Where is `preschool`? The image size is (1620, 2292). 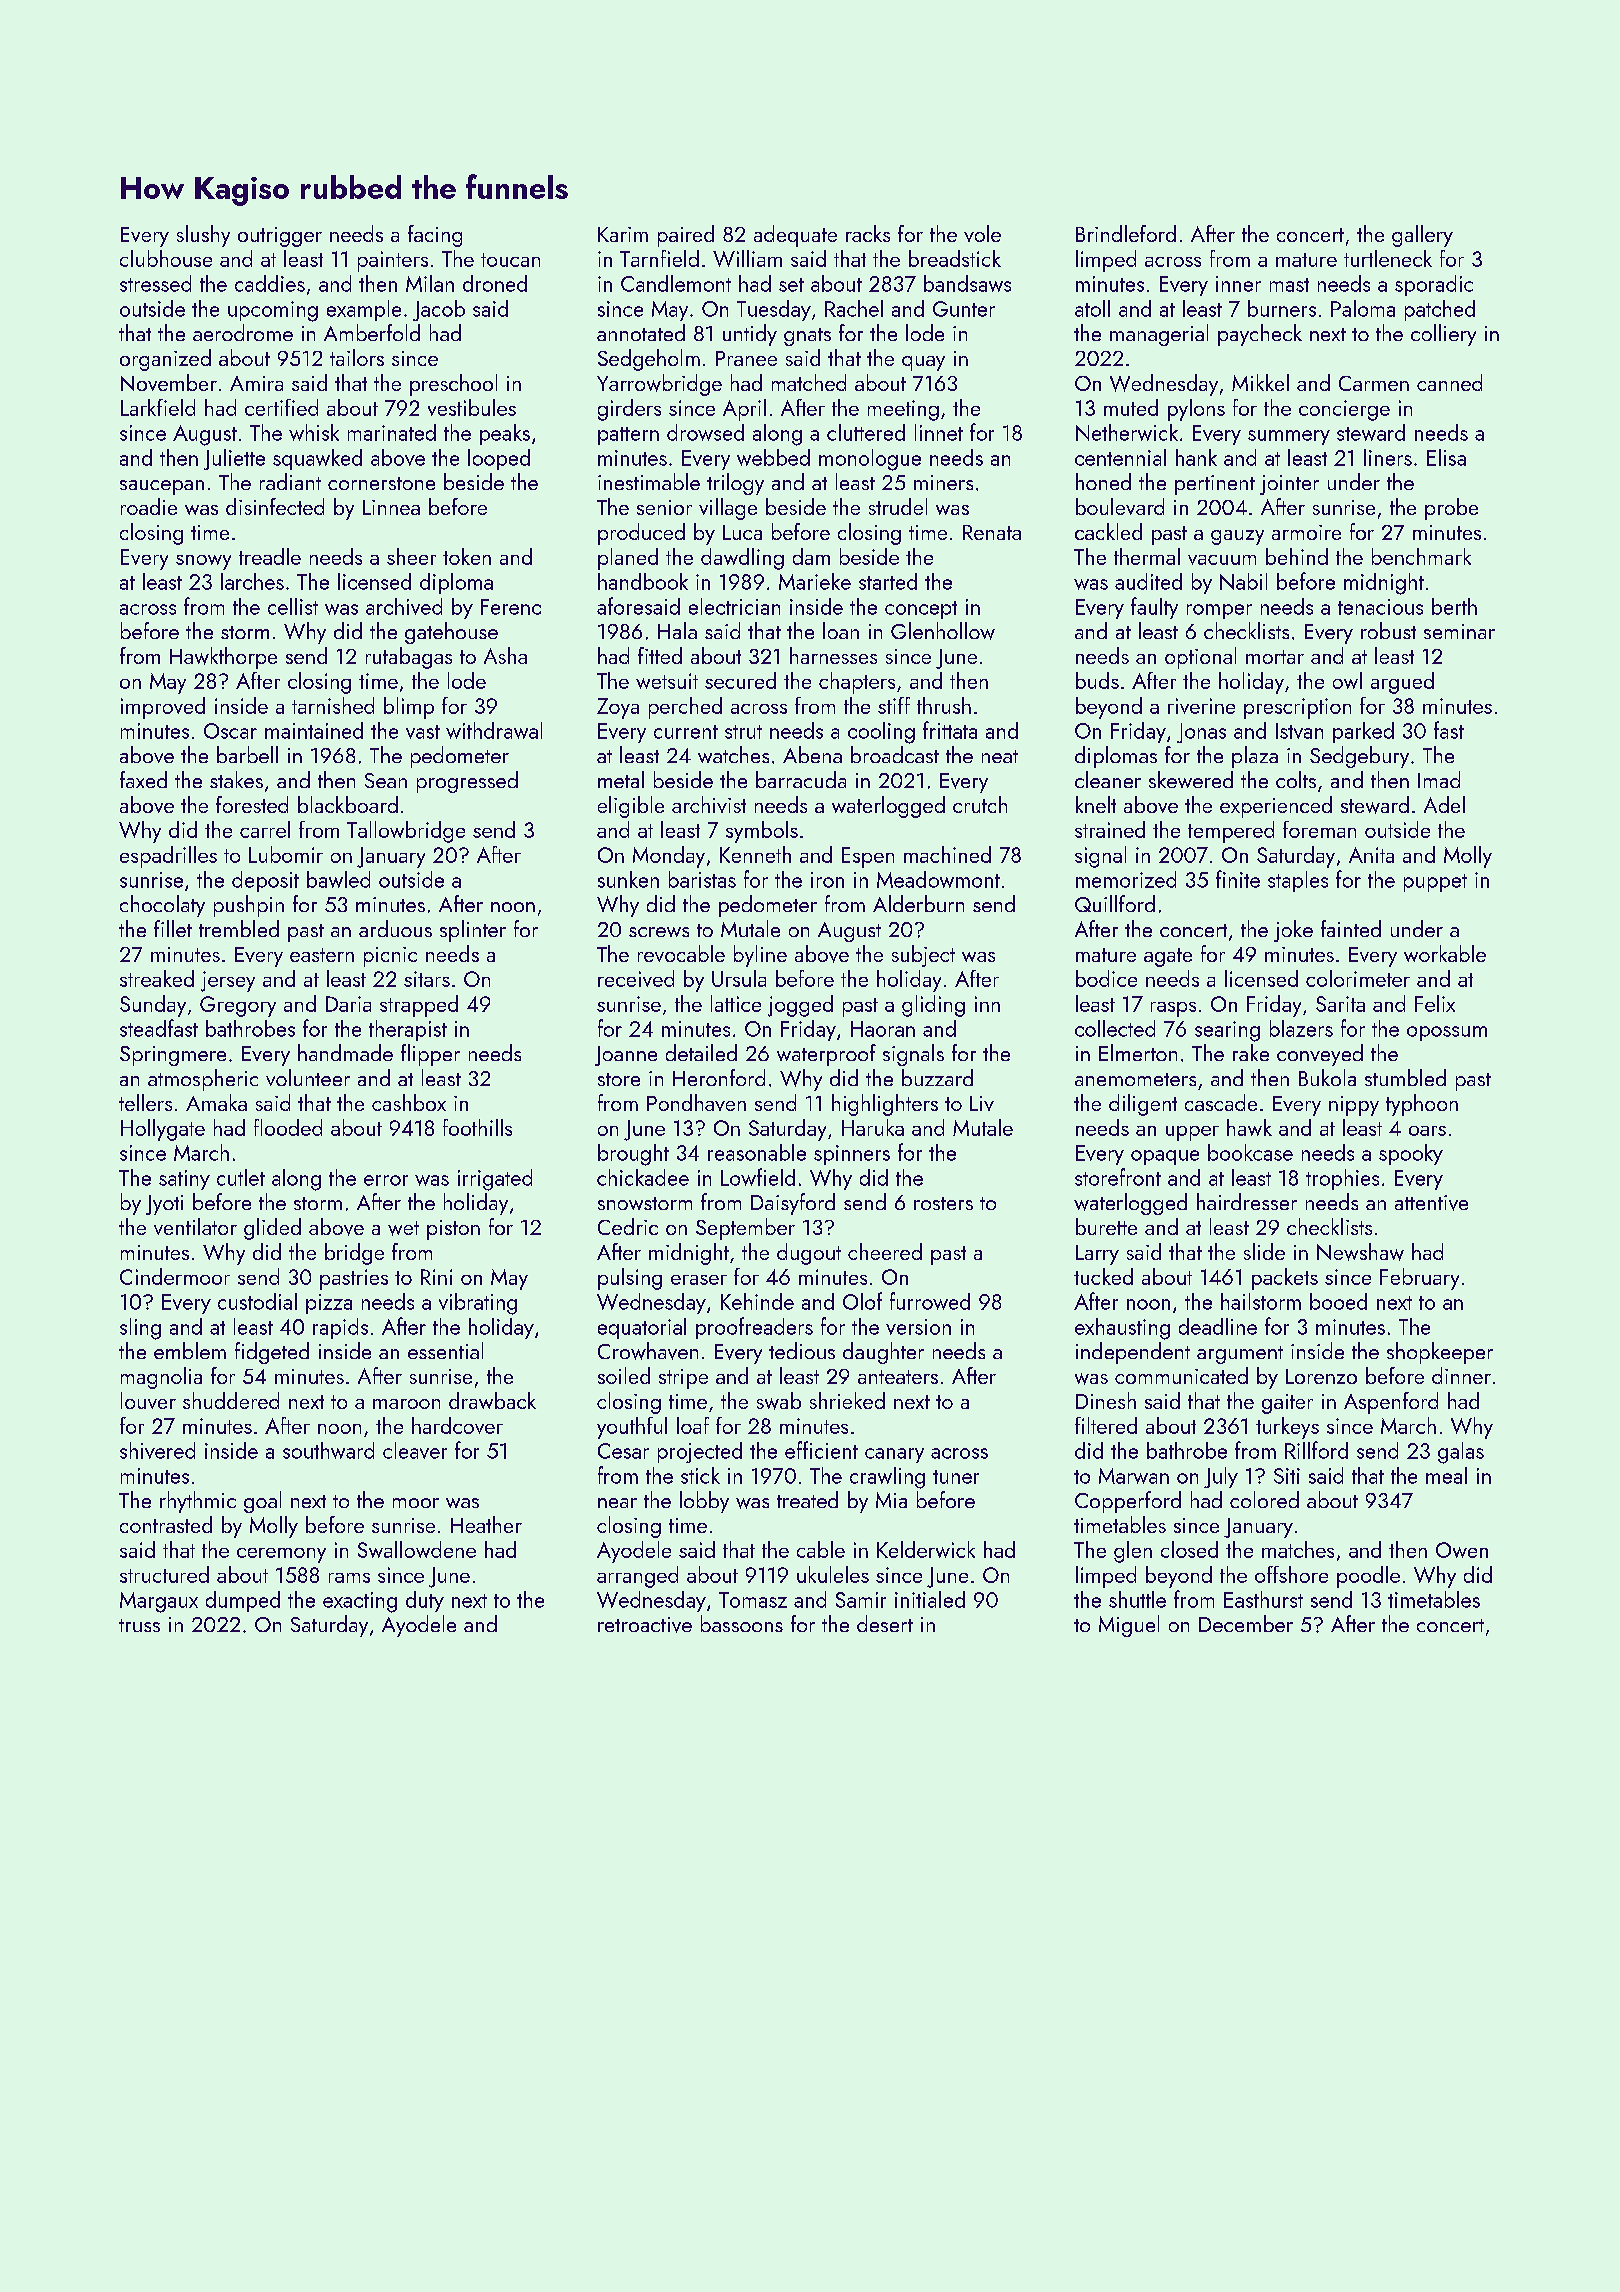 preschool is located at coordinates (453, 385).
